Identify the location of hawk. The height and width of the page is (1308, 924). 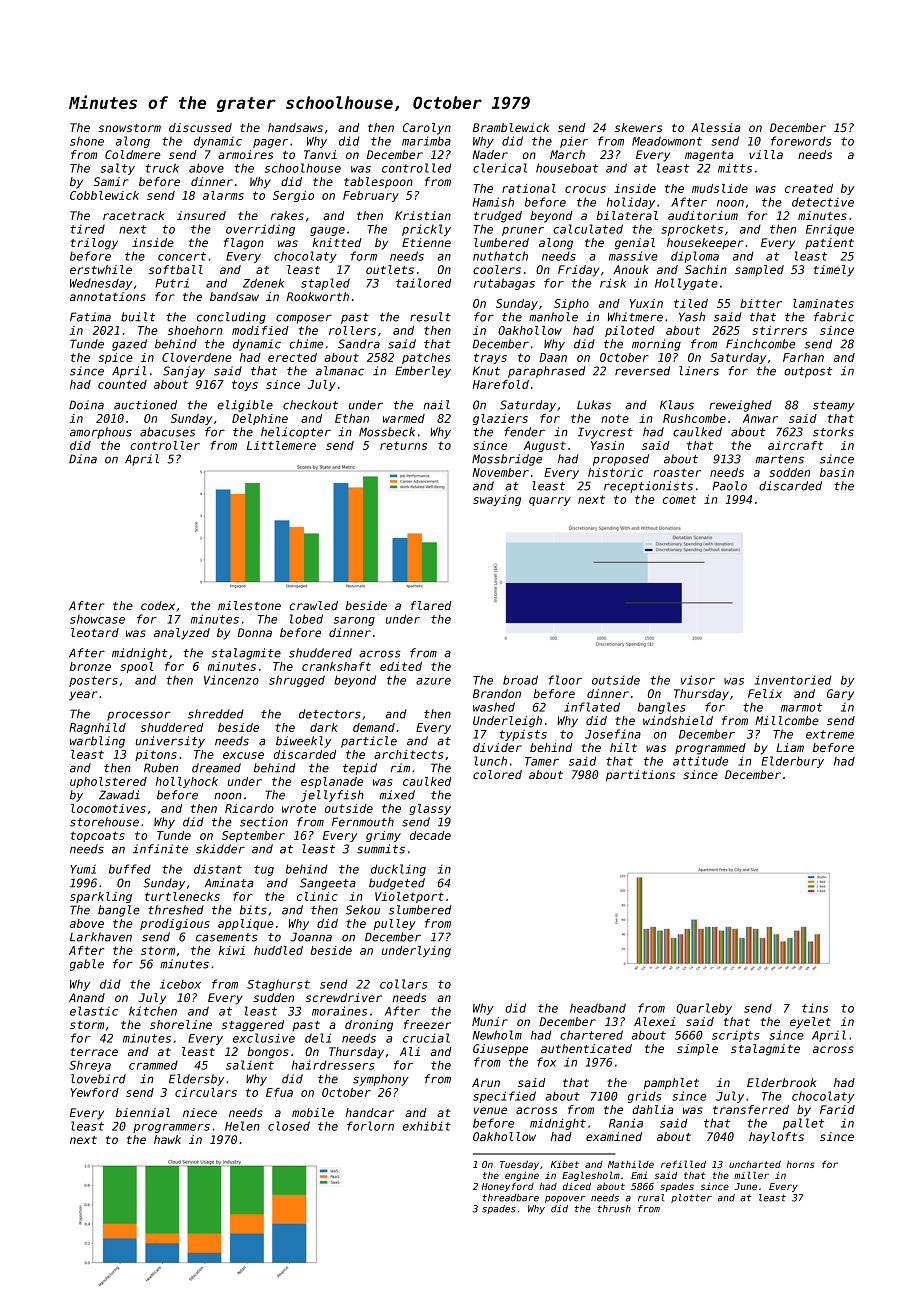
(167, 1139).
